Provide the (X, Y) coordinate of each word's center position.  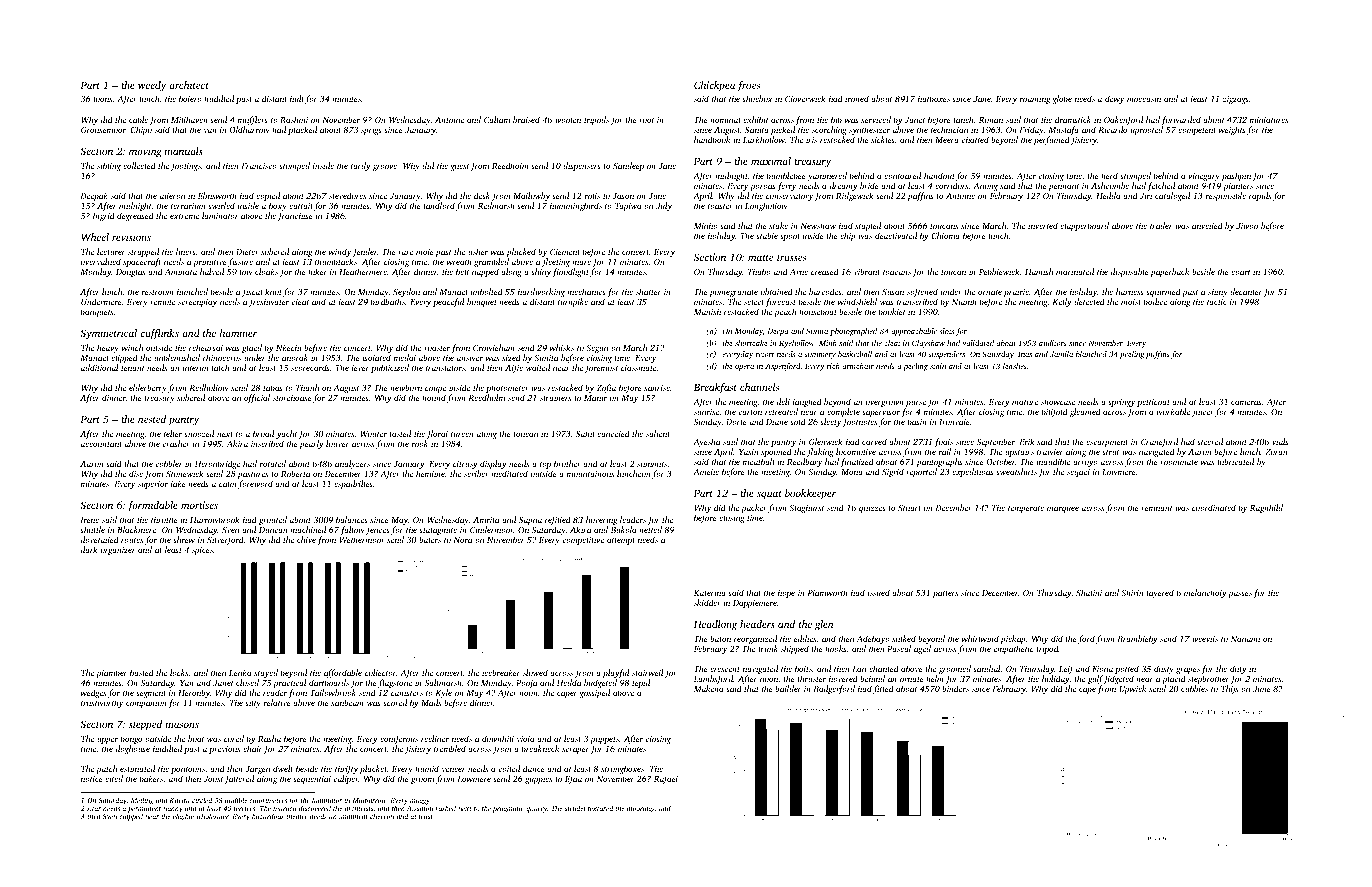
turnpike (573, 302)
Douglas (130, 272)
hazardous (268, 816)
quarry (536, 810)
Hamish (1039, 271)
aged (922, 649)
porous (763, 187)
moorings (641, 809)
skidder (707, 602)
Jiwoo (1247, 226)
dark (89, 549)
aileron (172, 195)
